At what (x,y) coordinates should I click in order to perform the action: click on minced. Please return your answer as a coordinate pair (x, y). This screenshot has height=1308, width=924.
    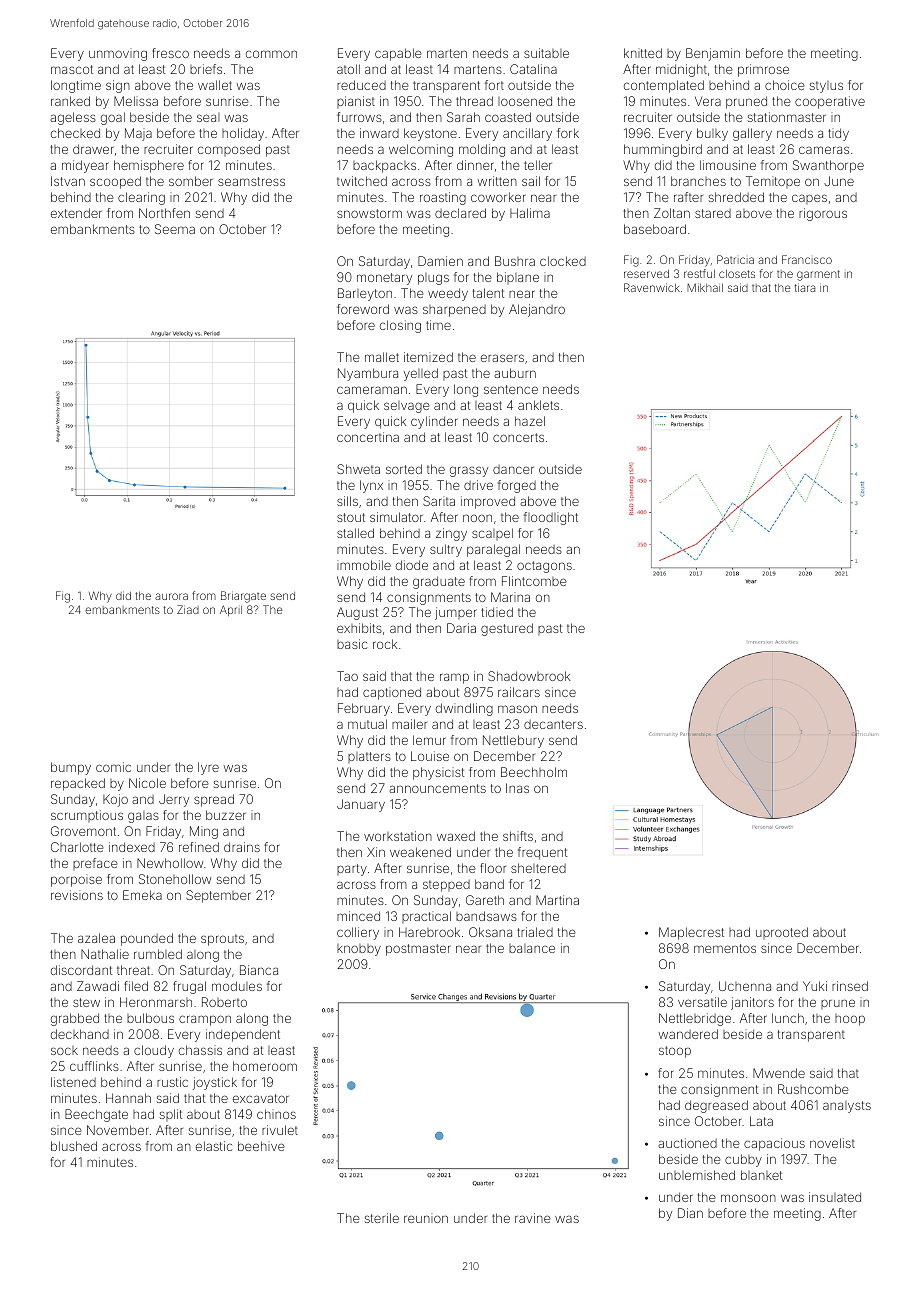
    Looking at the image, I should click on (358, 916).
